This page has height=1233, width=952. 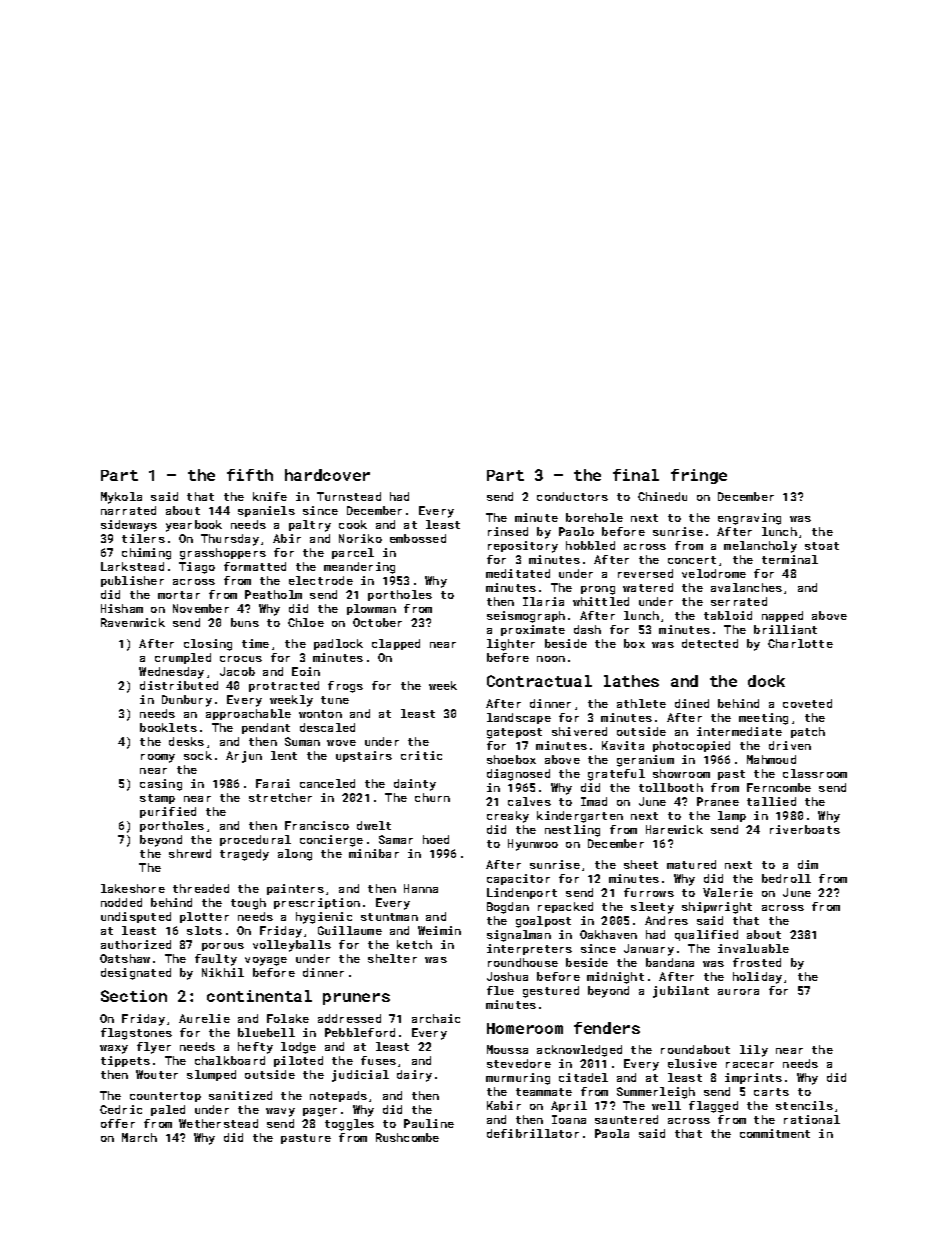 I want to click on shoebox, so click(x=511, y=759).
